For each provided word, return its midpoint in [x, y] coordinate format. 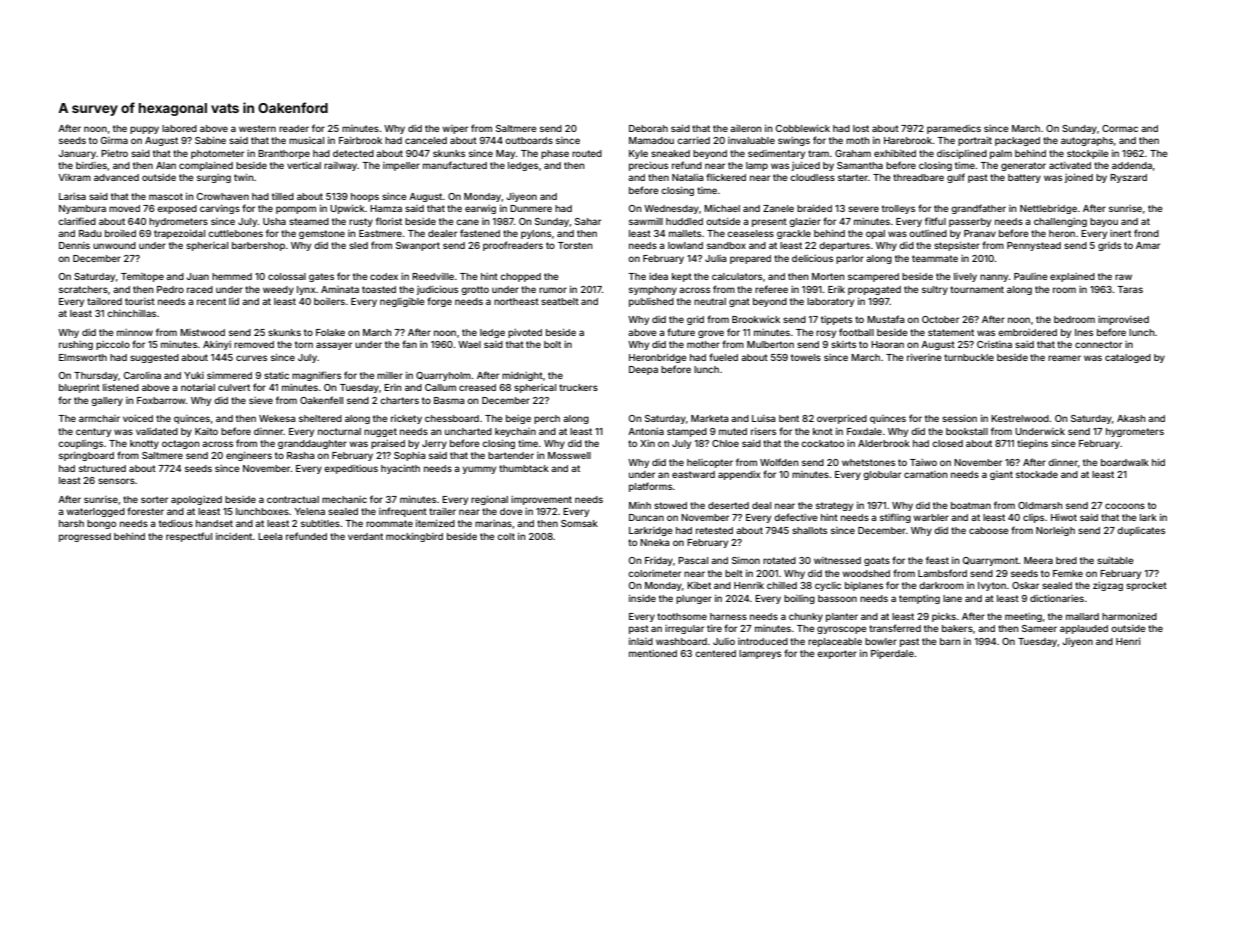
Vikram [74, 177]
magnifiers [316, 376]
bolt [552, 344]
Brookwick [756, 319]
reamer [1064, 358]
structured [102, 468]
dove [511, 511]
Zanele [778, 208]
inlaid [641, 641]
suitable [1115, 560]
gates [321, 277]
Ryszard [1128, 178]
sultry [935, 290]
